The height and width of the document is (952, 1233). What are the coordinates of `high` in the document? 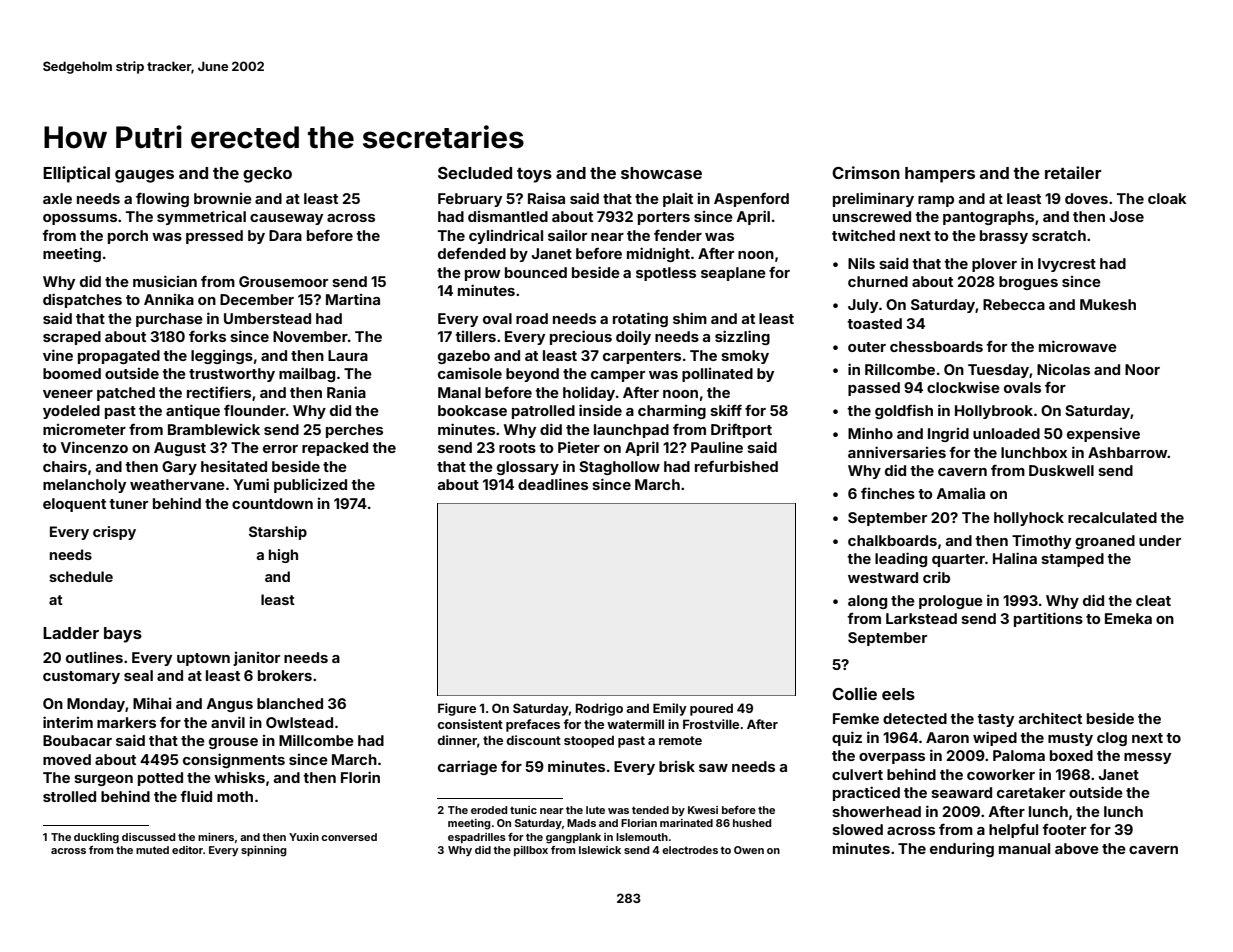 It's located at (283, 556).
